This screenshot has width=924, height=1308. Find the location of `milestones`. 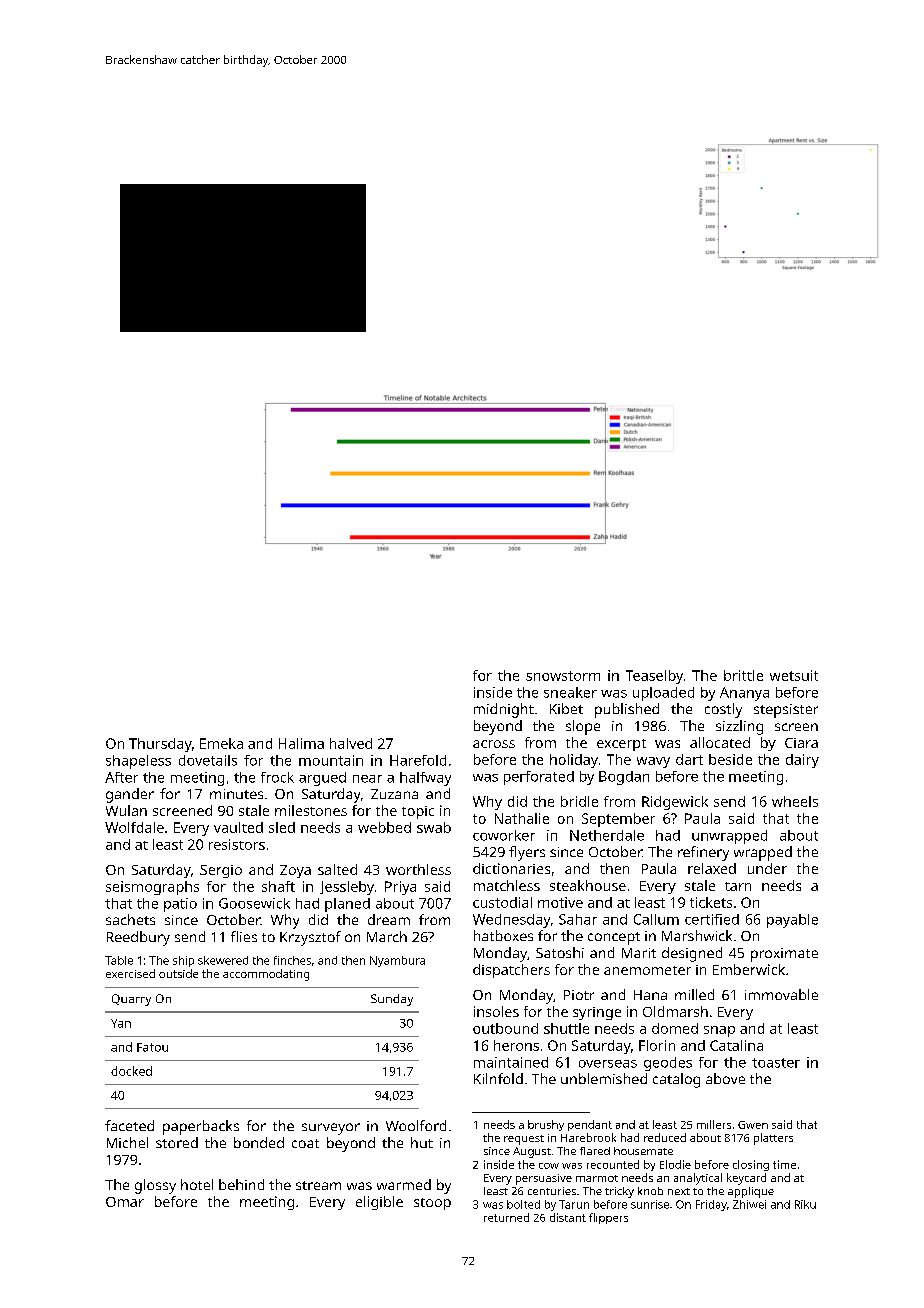

milestones is located at coordinates (311, 810).
